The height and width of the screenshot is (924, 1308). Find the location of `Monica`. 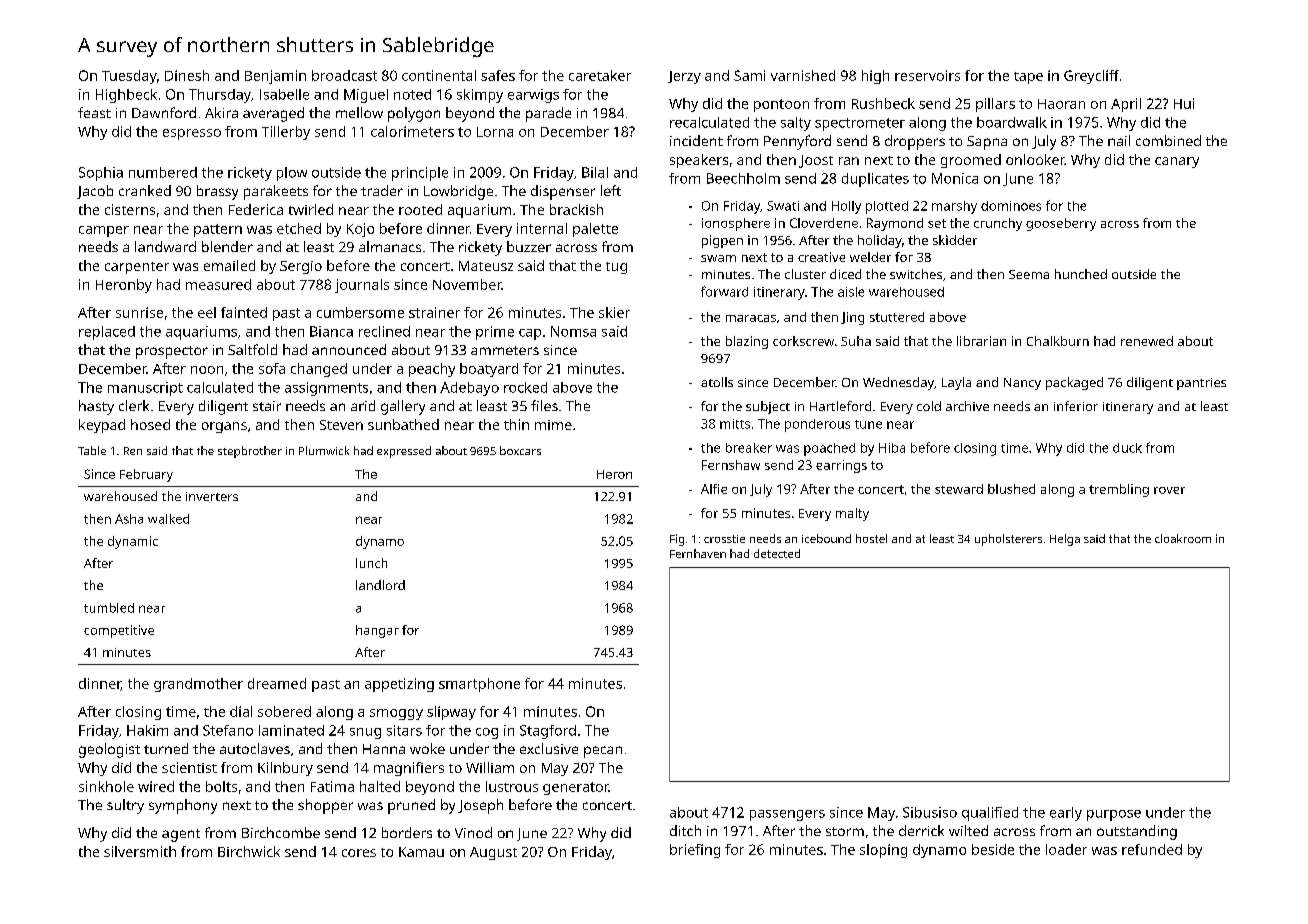

Monica is located at coordinates (955, 178).
